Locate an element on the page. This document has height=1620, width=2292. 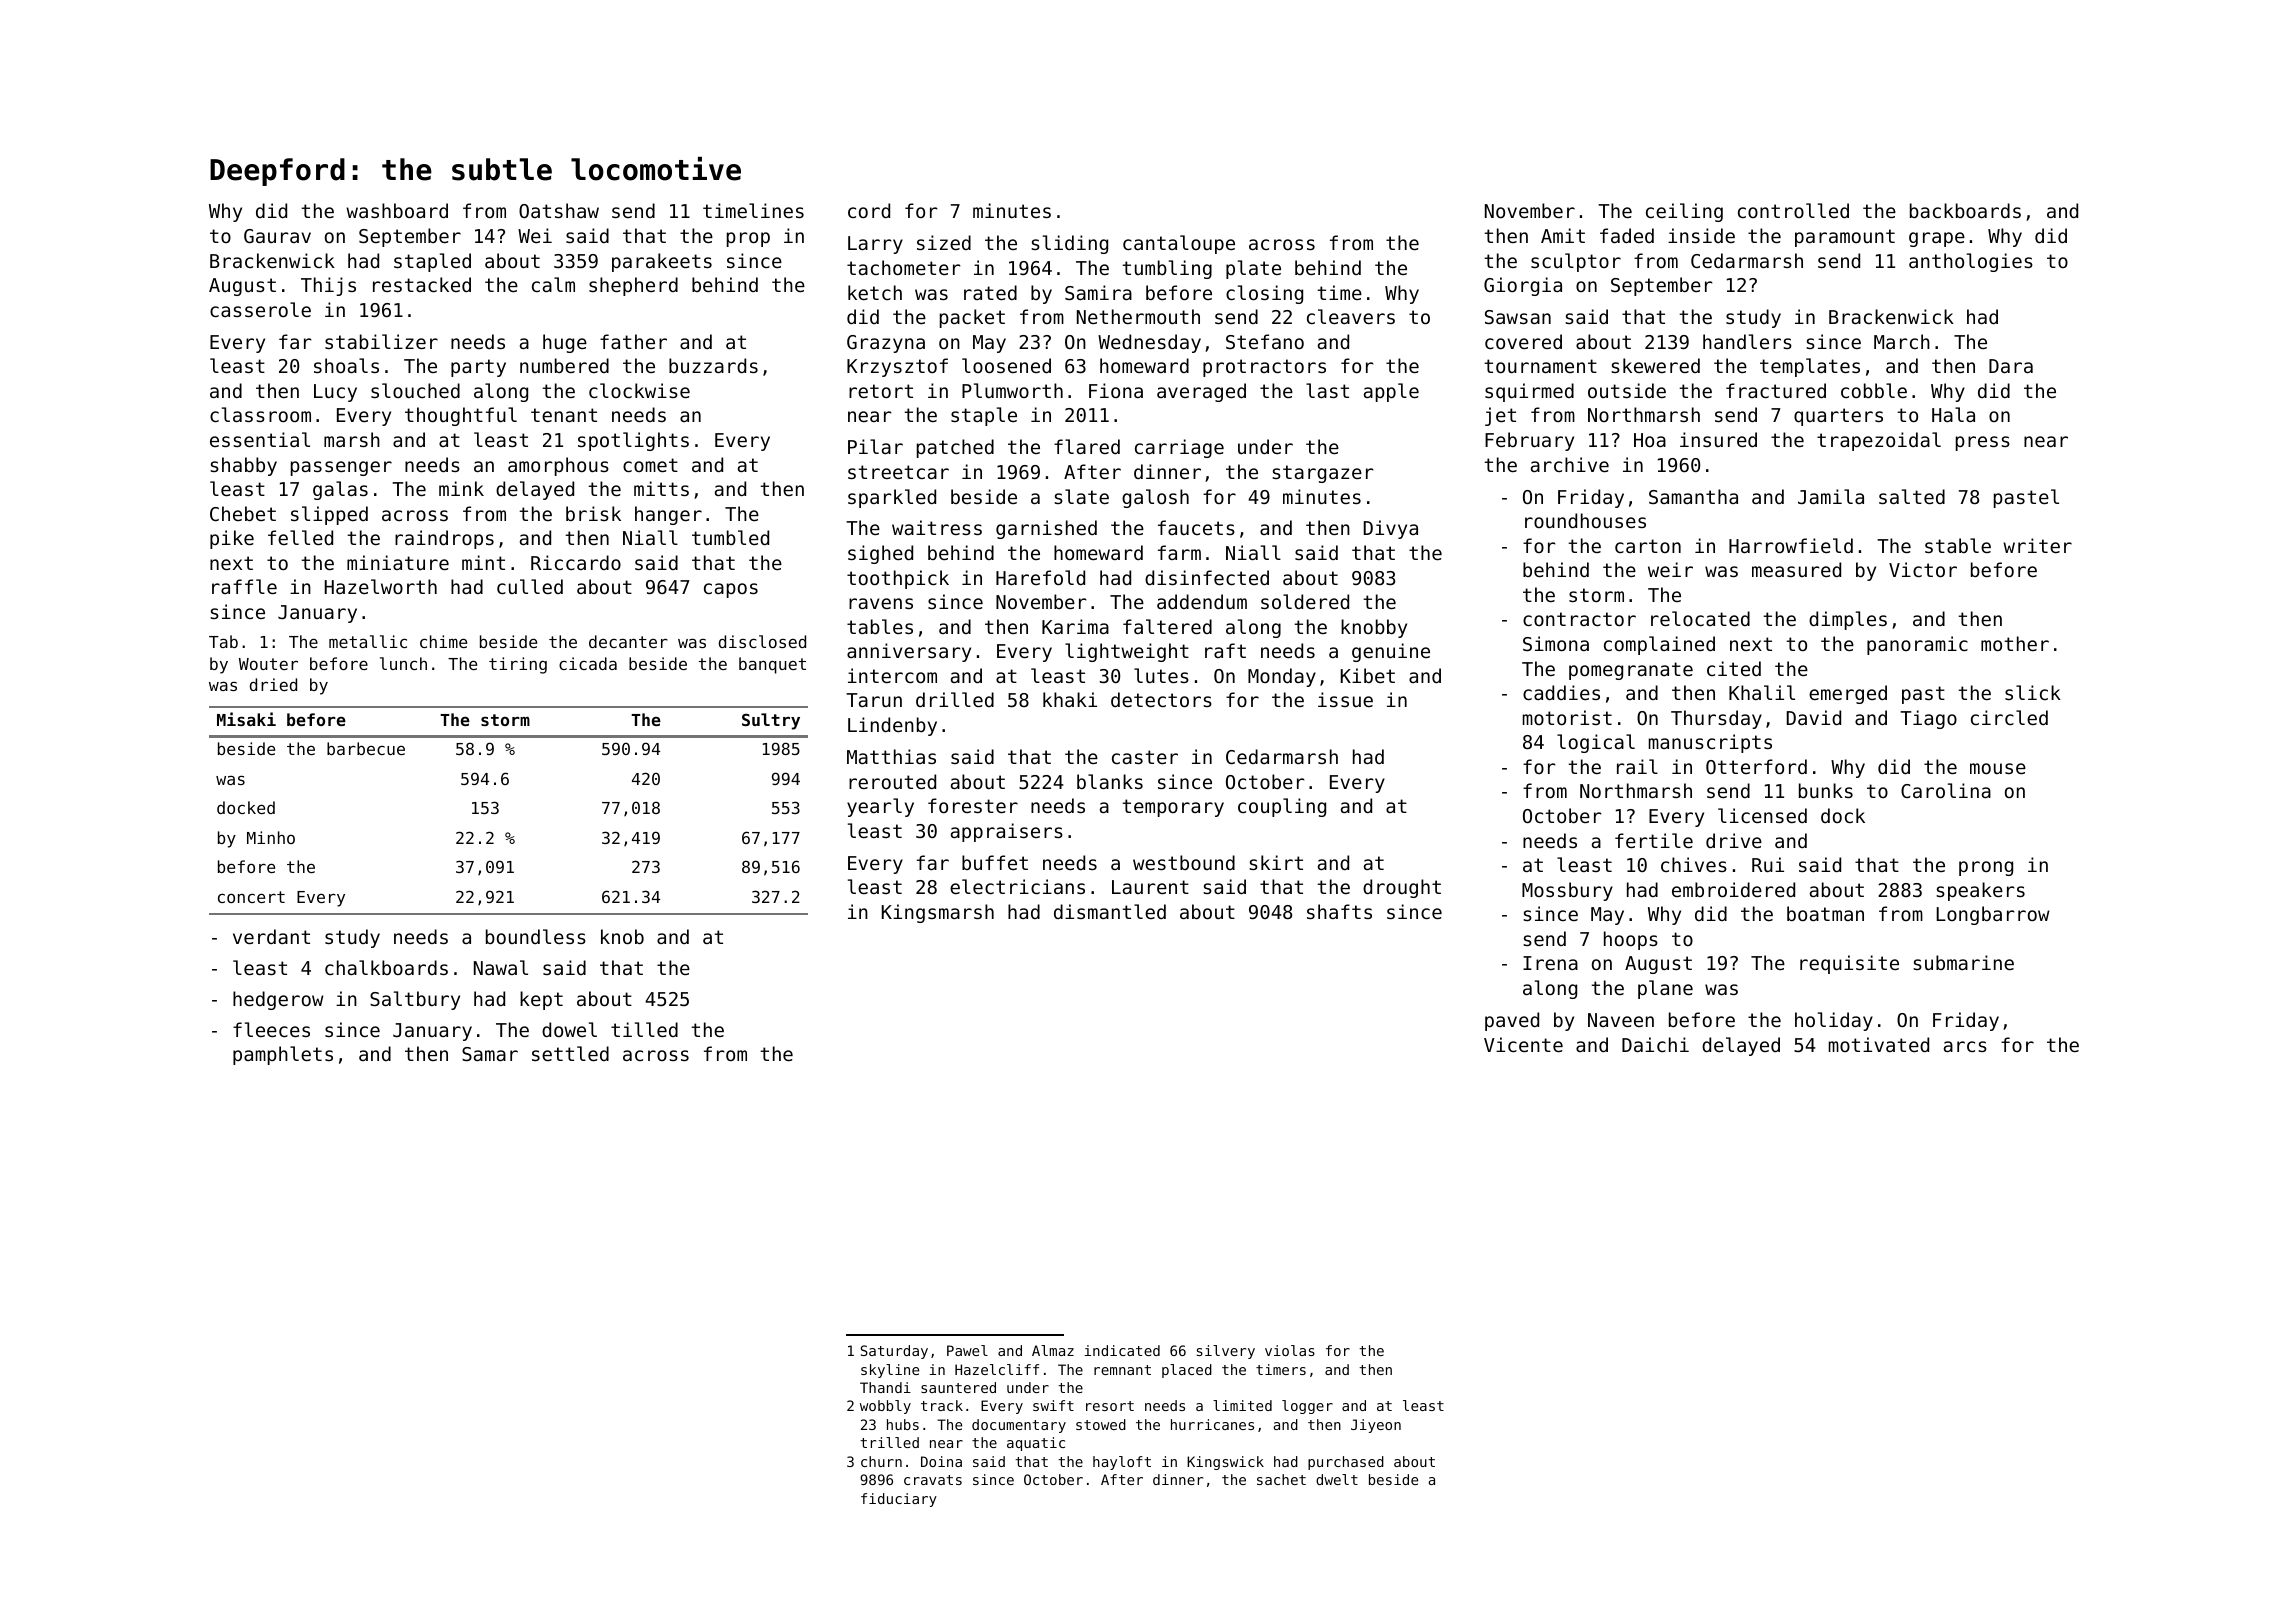
stargazer is located at coordinates (1323, 474).
